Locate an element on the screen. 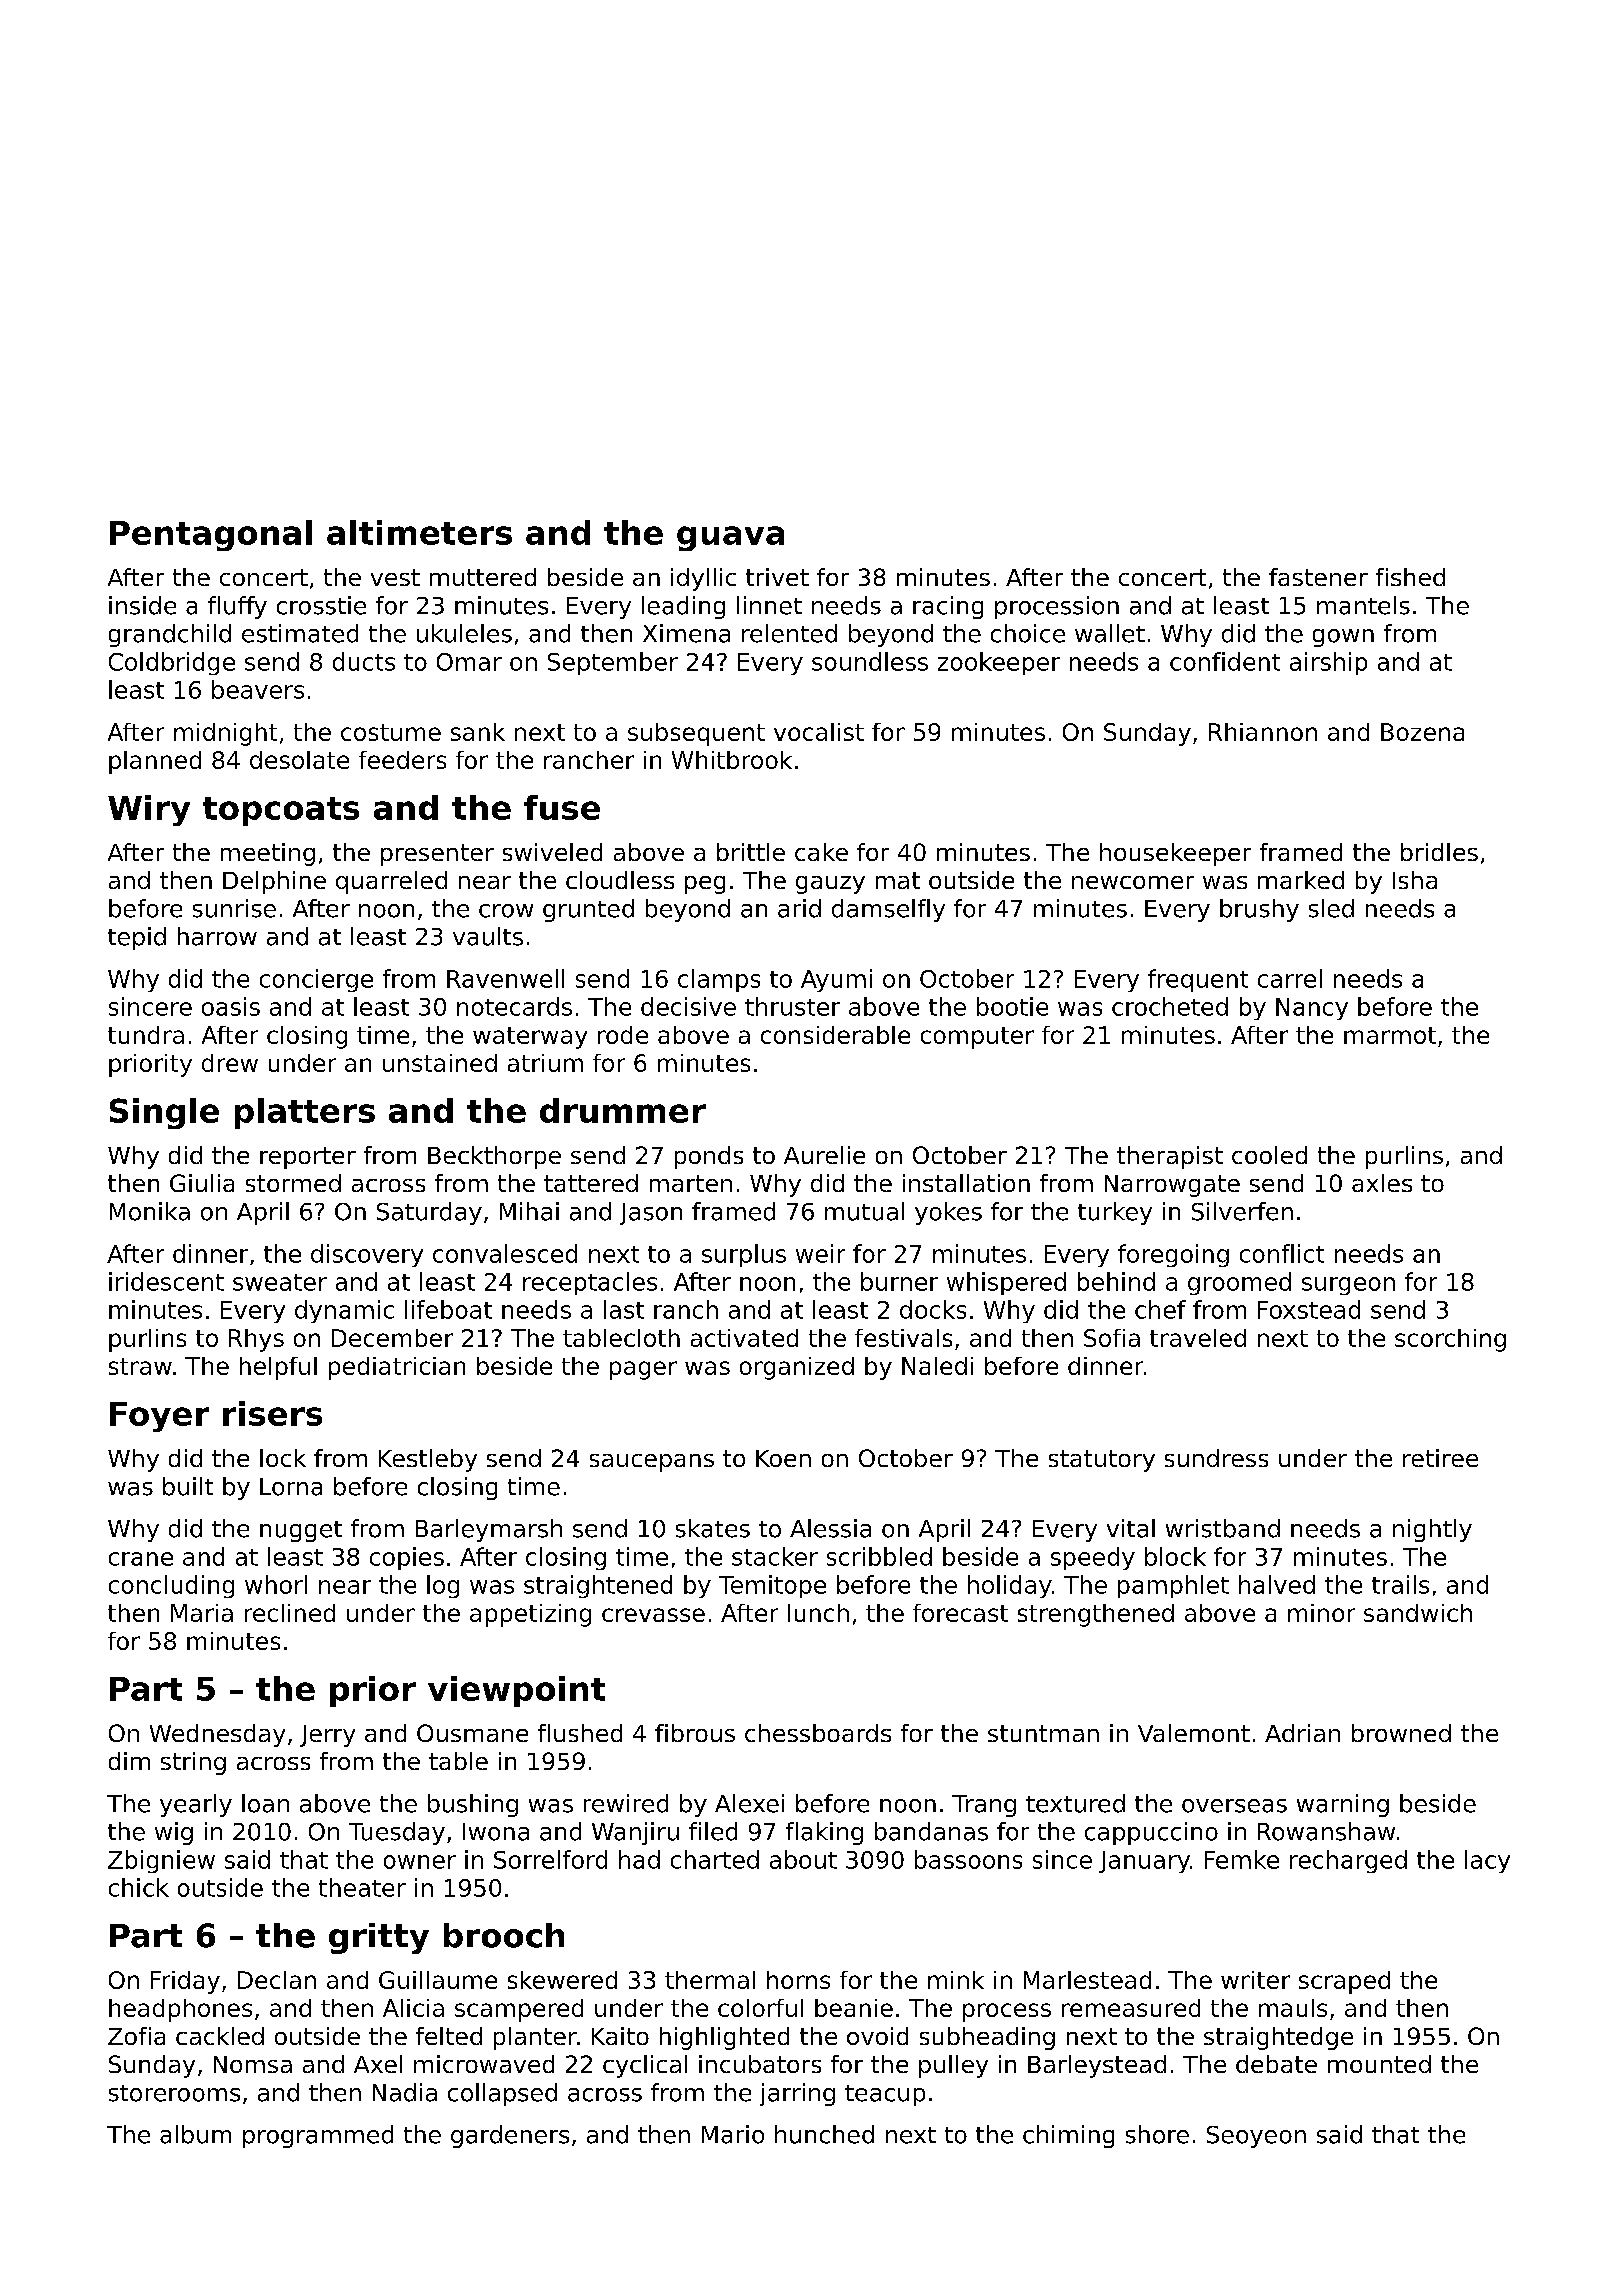 This screenshot has width=1620, height=2292. bassoons is located at coordinates (968, 1859).
